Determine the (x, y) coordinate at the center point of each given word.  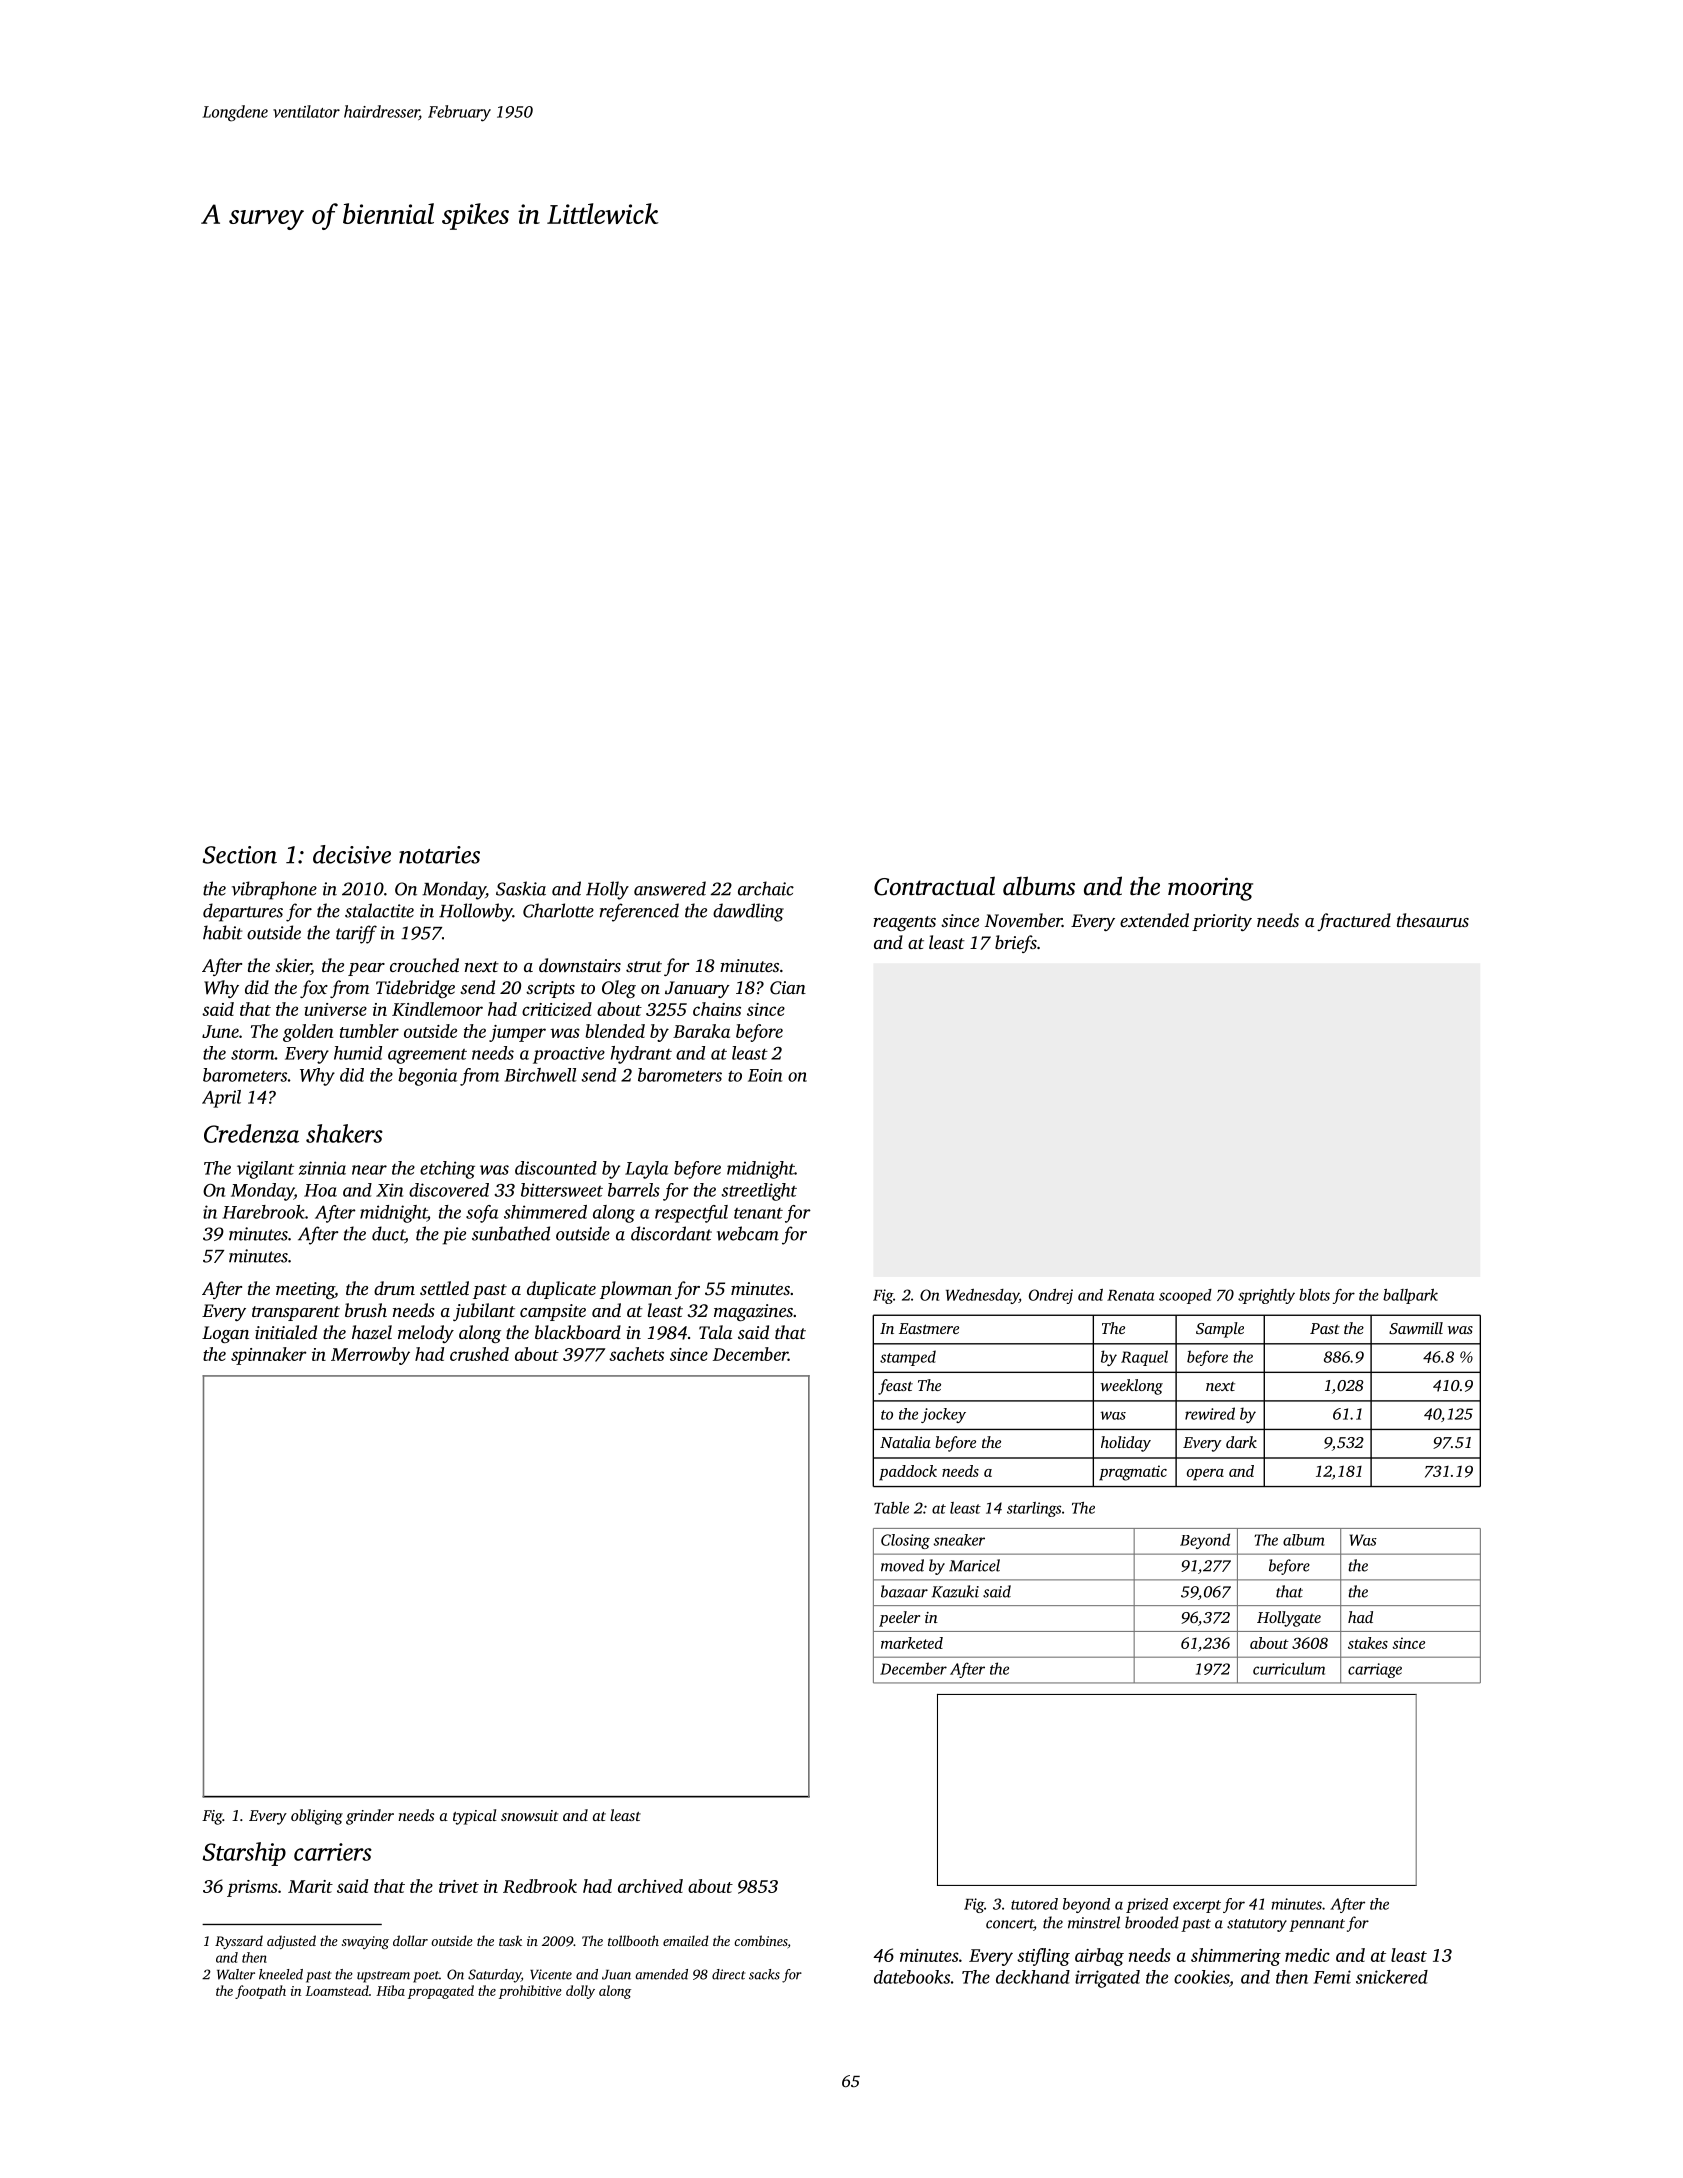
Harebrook (263, 1212)
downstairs (580, 965)
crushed (479, 1354)
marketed (912, 1643)
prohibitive (530, 1992)
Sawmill (1416, 1328)
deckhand (1033, 1977)
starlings (1034, 1509)
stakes (1368, 1643)
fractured (1354, 922)
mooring (1210, 889)
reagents (904, 923)
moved (902, 1565)
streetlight (759, 1192)
